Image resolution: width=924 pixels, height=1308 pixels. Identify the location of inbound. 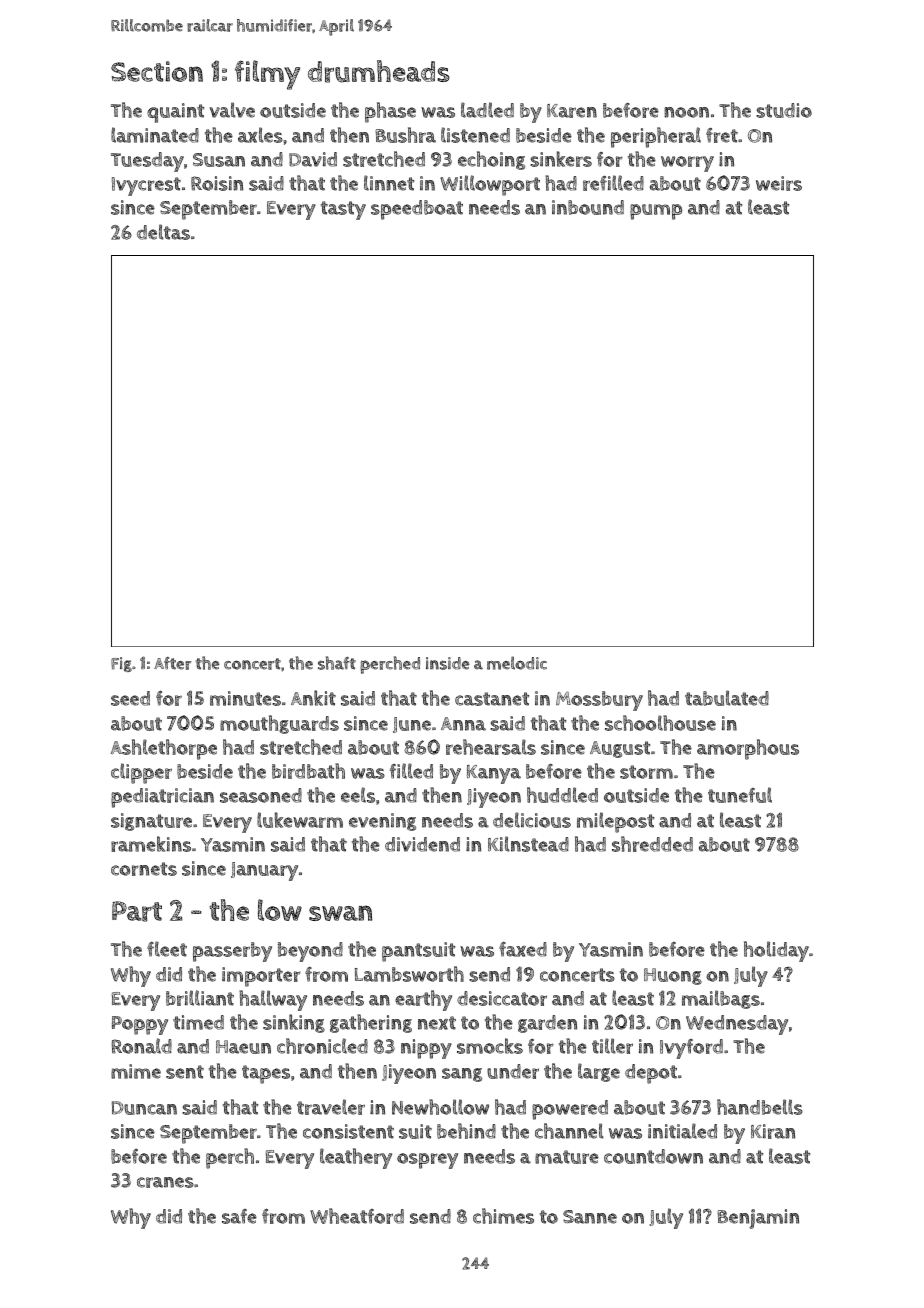
(588, 207).
